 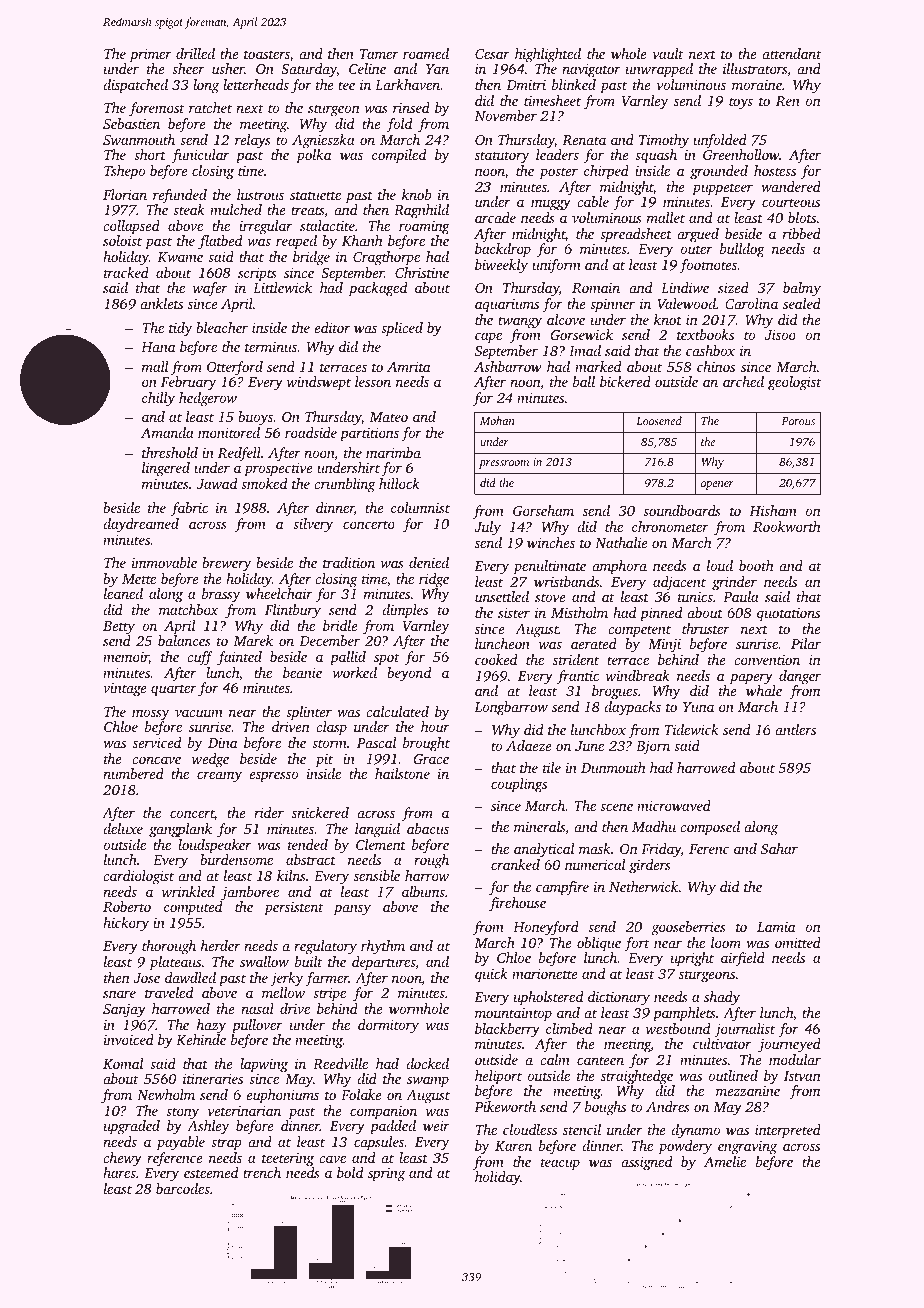 I want to click on Gorseham, so click(x=543, y=510).
